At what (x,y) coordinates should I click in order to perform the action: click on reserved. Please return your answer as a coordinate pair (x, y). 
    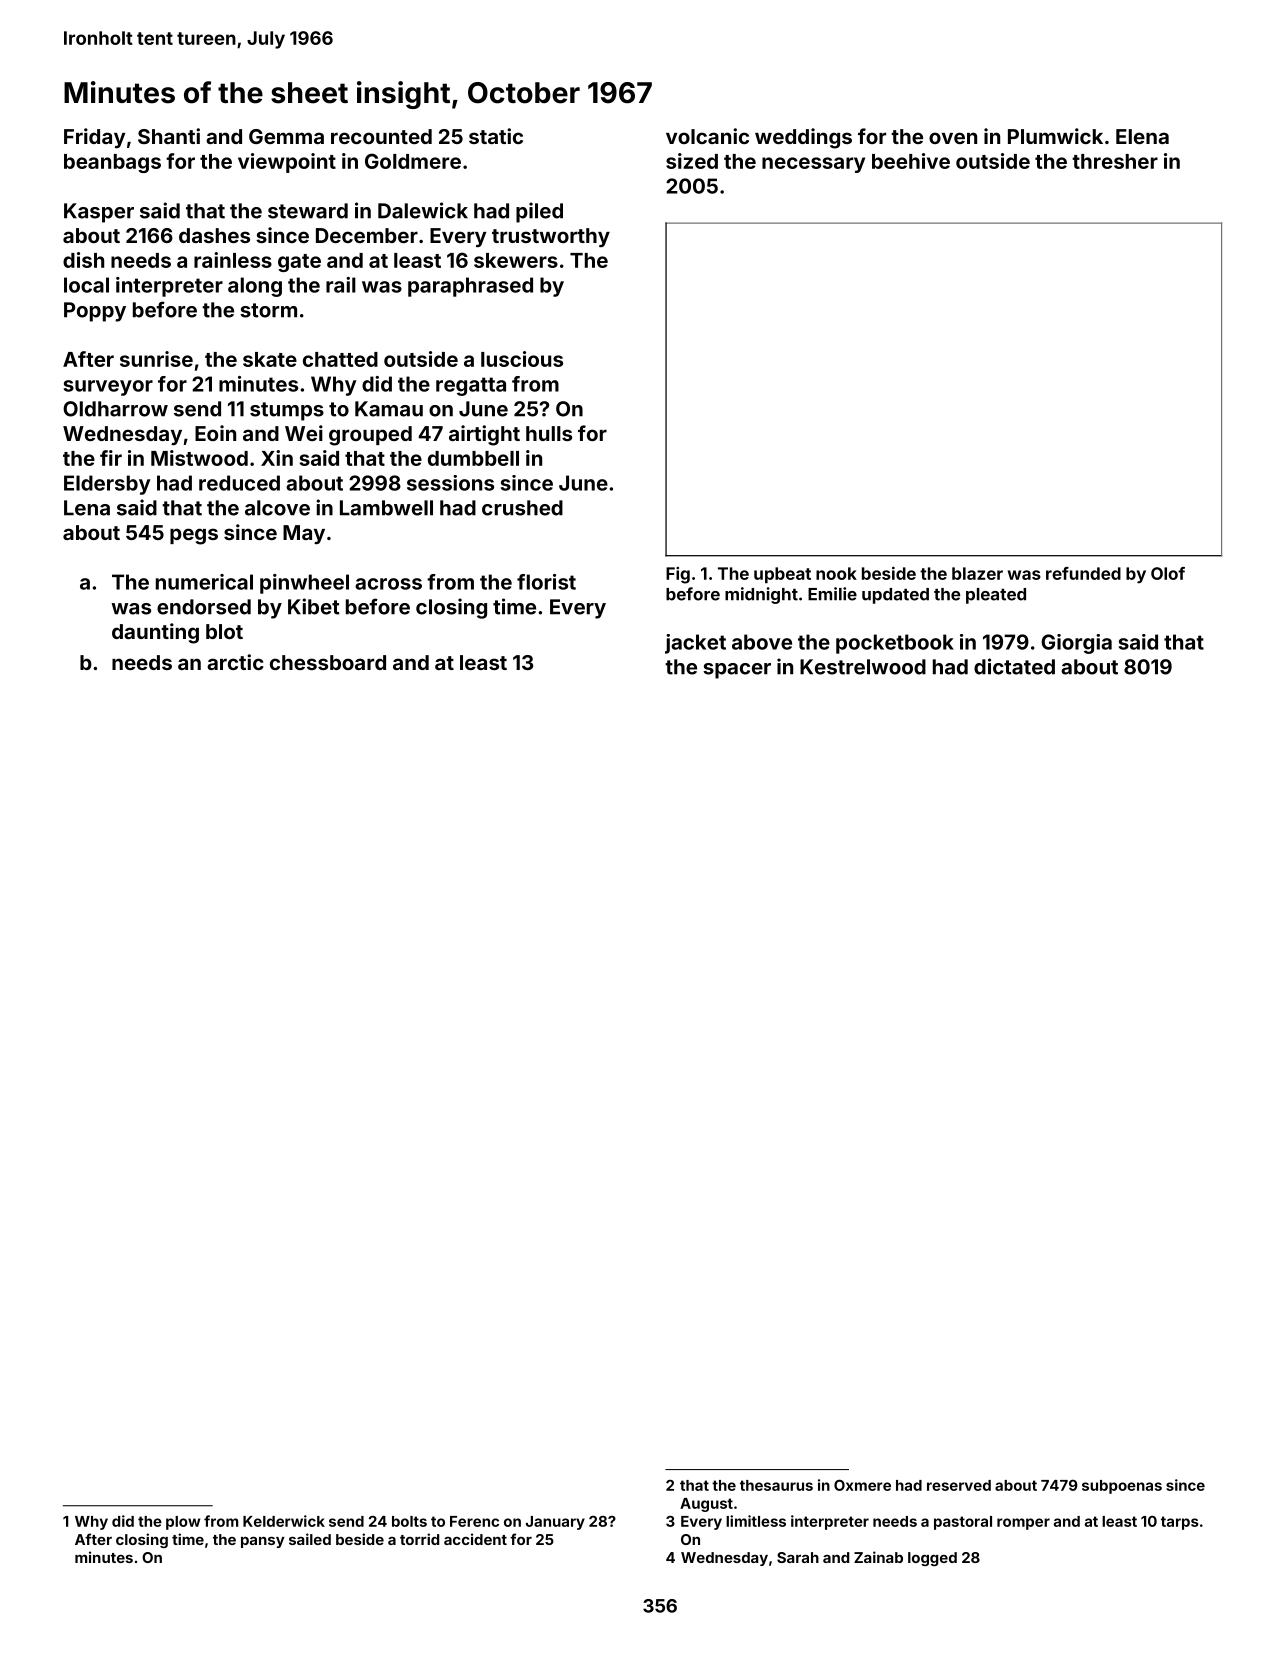
    Looking at the image, I should click on (959, 1485).
